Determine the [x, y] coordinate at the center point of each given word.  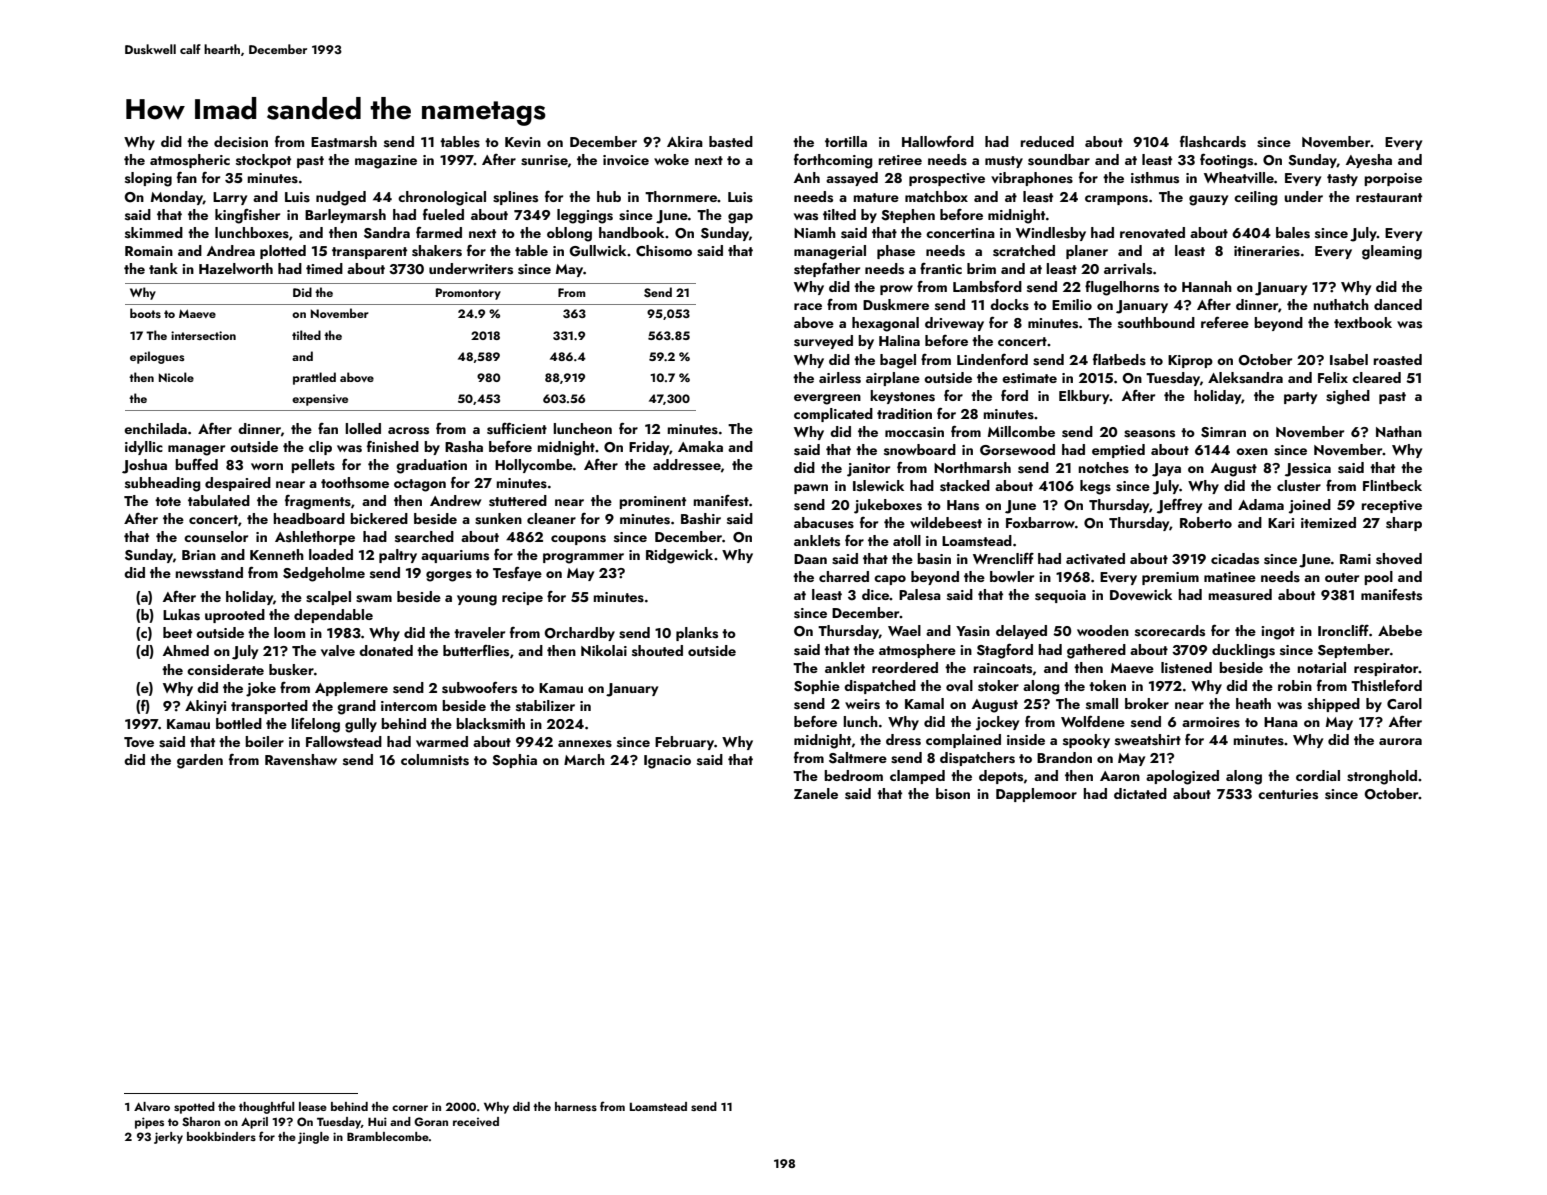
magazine [386, 162]
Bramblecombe [388, 1136]
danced [1398, 304]
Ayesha [1369, 161]
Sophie [817, 687]
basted [731, 142]
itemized [1328, 522]
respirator [1386, 669]
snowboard [920, 450]
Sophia [514, 761]
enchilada [155, 428]
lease [313, 1106]
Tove [139, 742]
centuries [1288, 794]
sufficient [517, 428]
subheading [163, 484]
